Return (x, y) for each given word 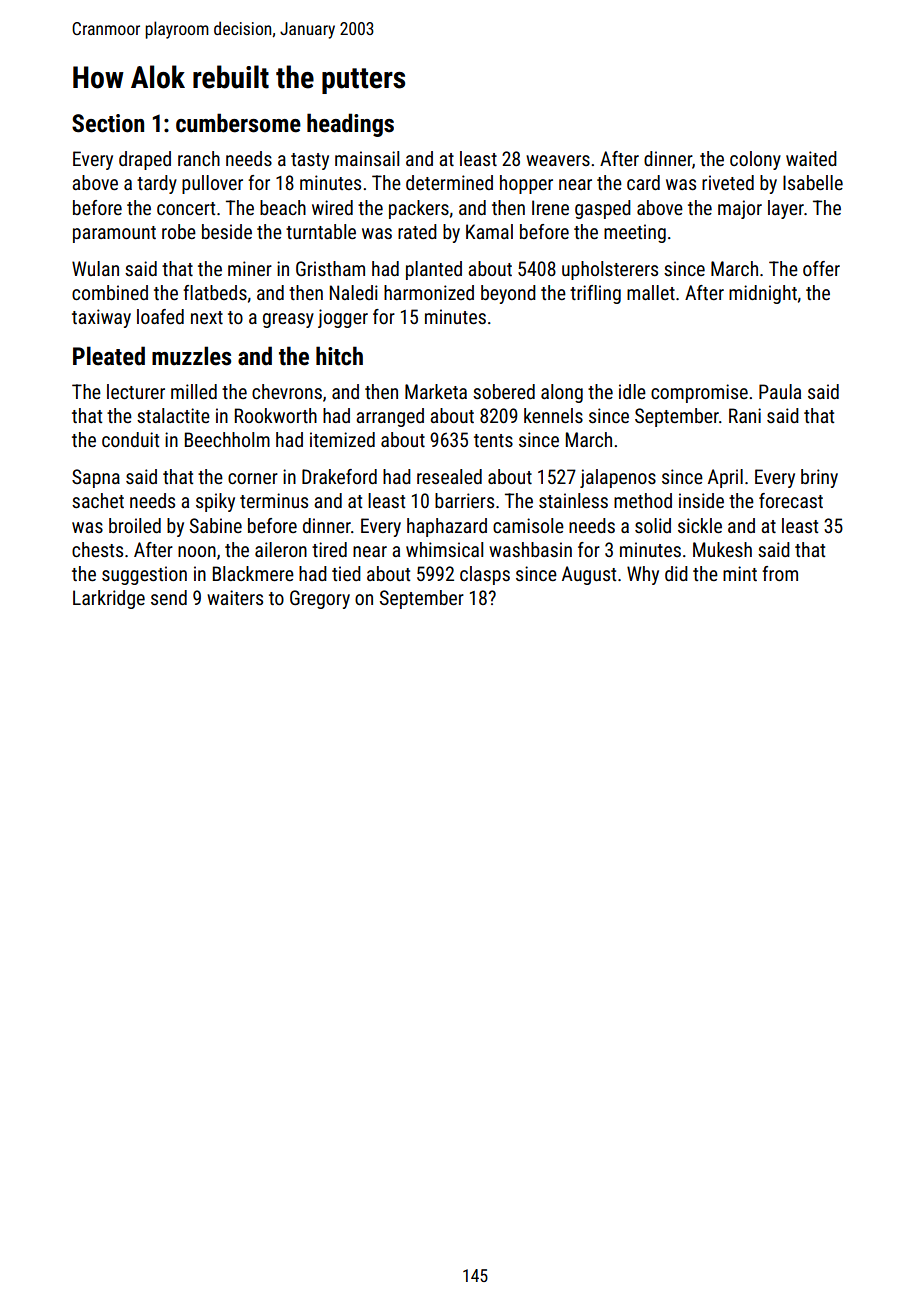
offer (821, 268)
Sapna (96, 478)
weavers (558, 160)
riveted (728, 182)
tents (493, 440)
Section (108, 123)
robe (179, 231)
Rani (745, 415)
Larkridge (109, 599)
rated (417, 231)
